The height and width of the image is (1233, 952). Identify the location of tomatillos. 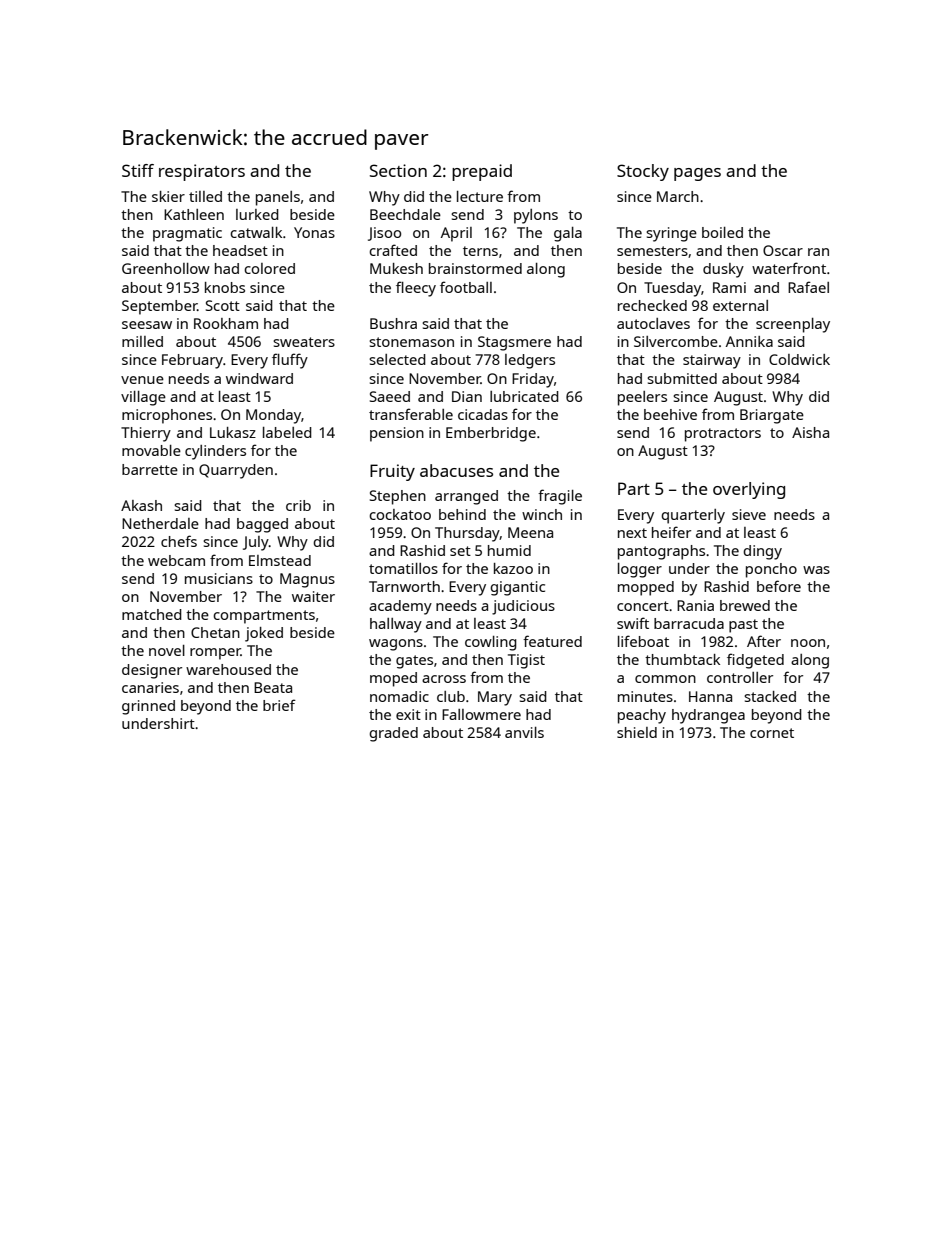
(403, 568).
